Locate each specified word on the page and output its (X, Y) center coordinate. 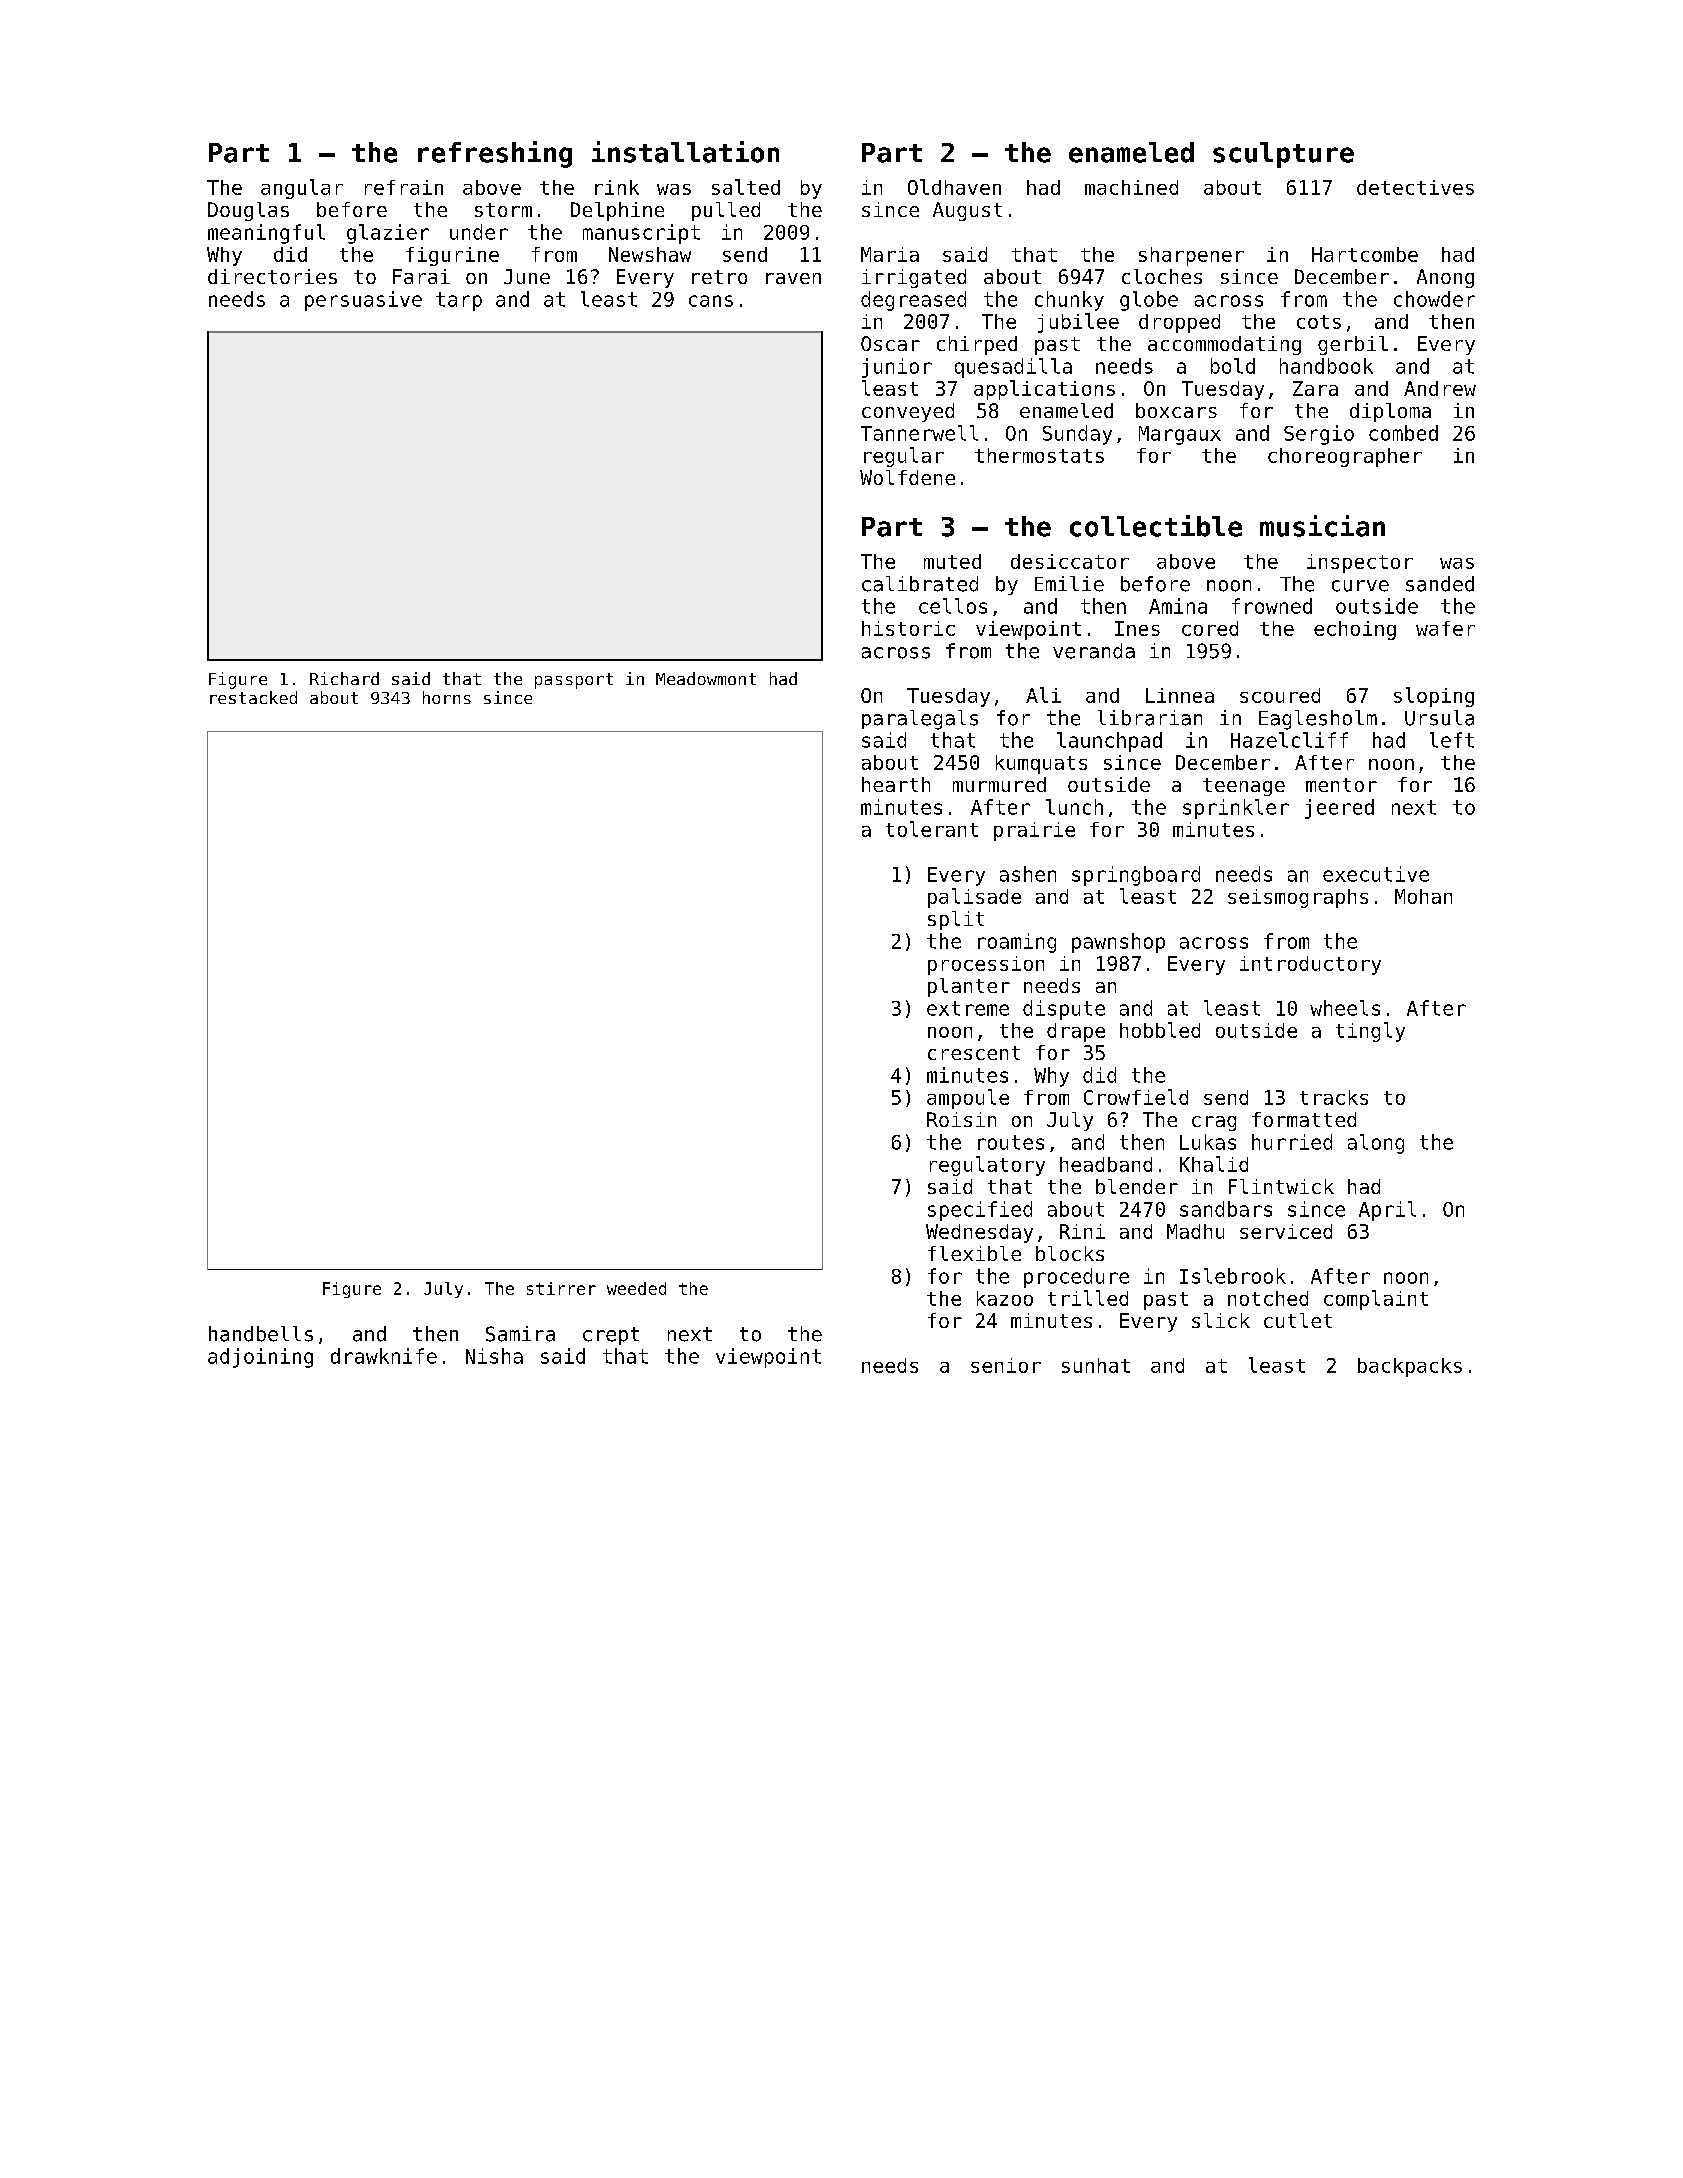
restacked (253, 697)
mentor (1341, 785)
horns (447, 697)
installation (685, 152)
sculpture (1283, 155)
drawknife (384, 1356)
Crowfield (1136, 1097)
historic (908, 628)
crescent (974, 1053)
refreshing (495, 154)
